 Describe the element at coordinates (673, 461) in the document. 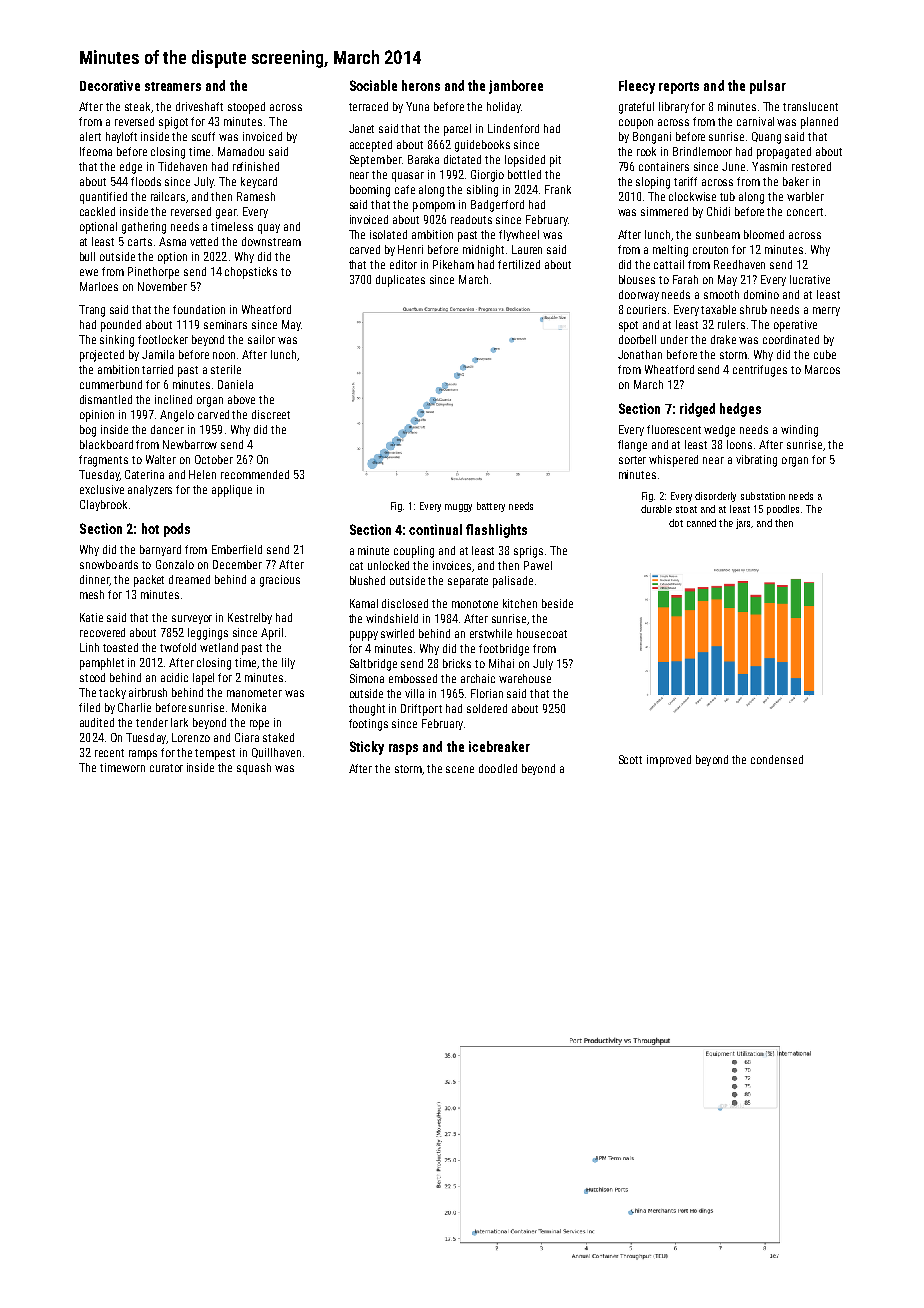

I see `whispered` at that location.
